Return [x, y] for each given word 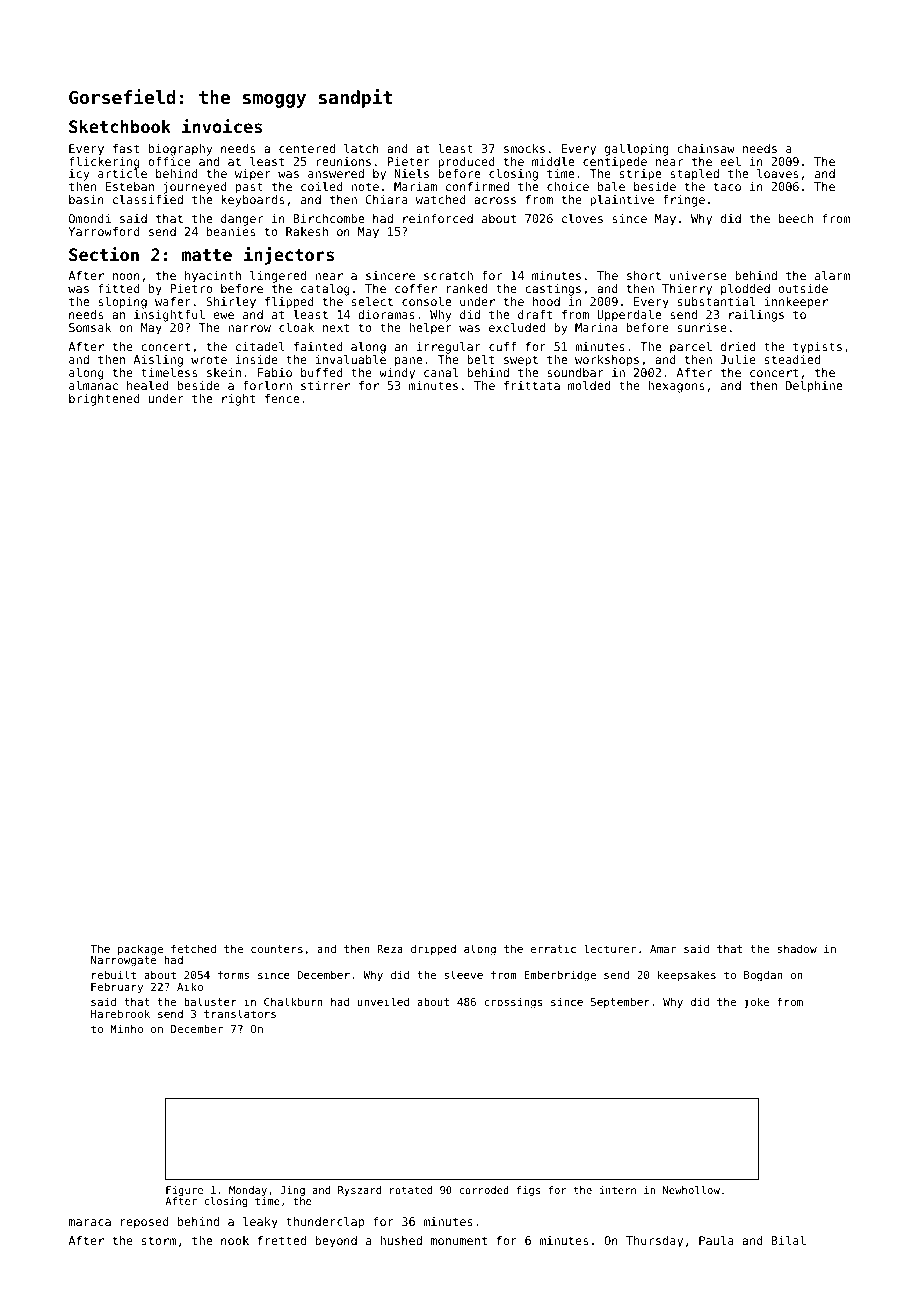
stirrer [325, 385]
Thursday [654, 1242]
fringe [684, 201]
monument [459, 1240]
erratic [553, 949]
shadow [797, 948]
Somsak [90, 327]
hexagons [676, 387]
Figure [184, 1191]
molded [589, 385]
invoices [222, 126]
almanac [93, 385]
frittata [532, 385]
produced [466, 163]
